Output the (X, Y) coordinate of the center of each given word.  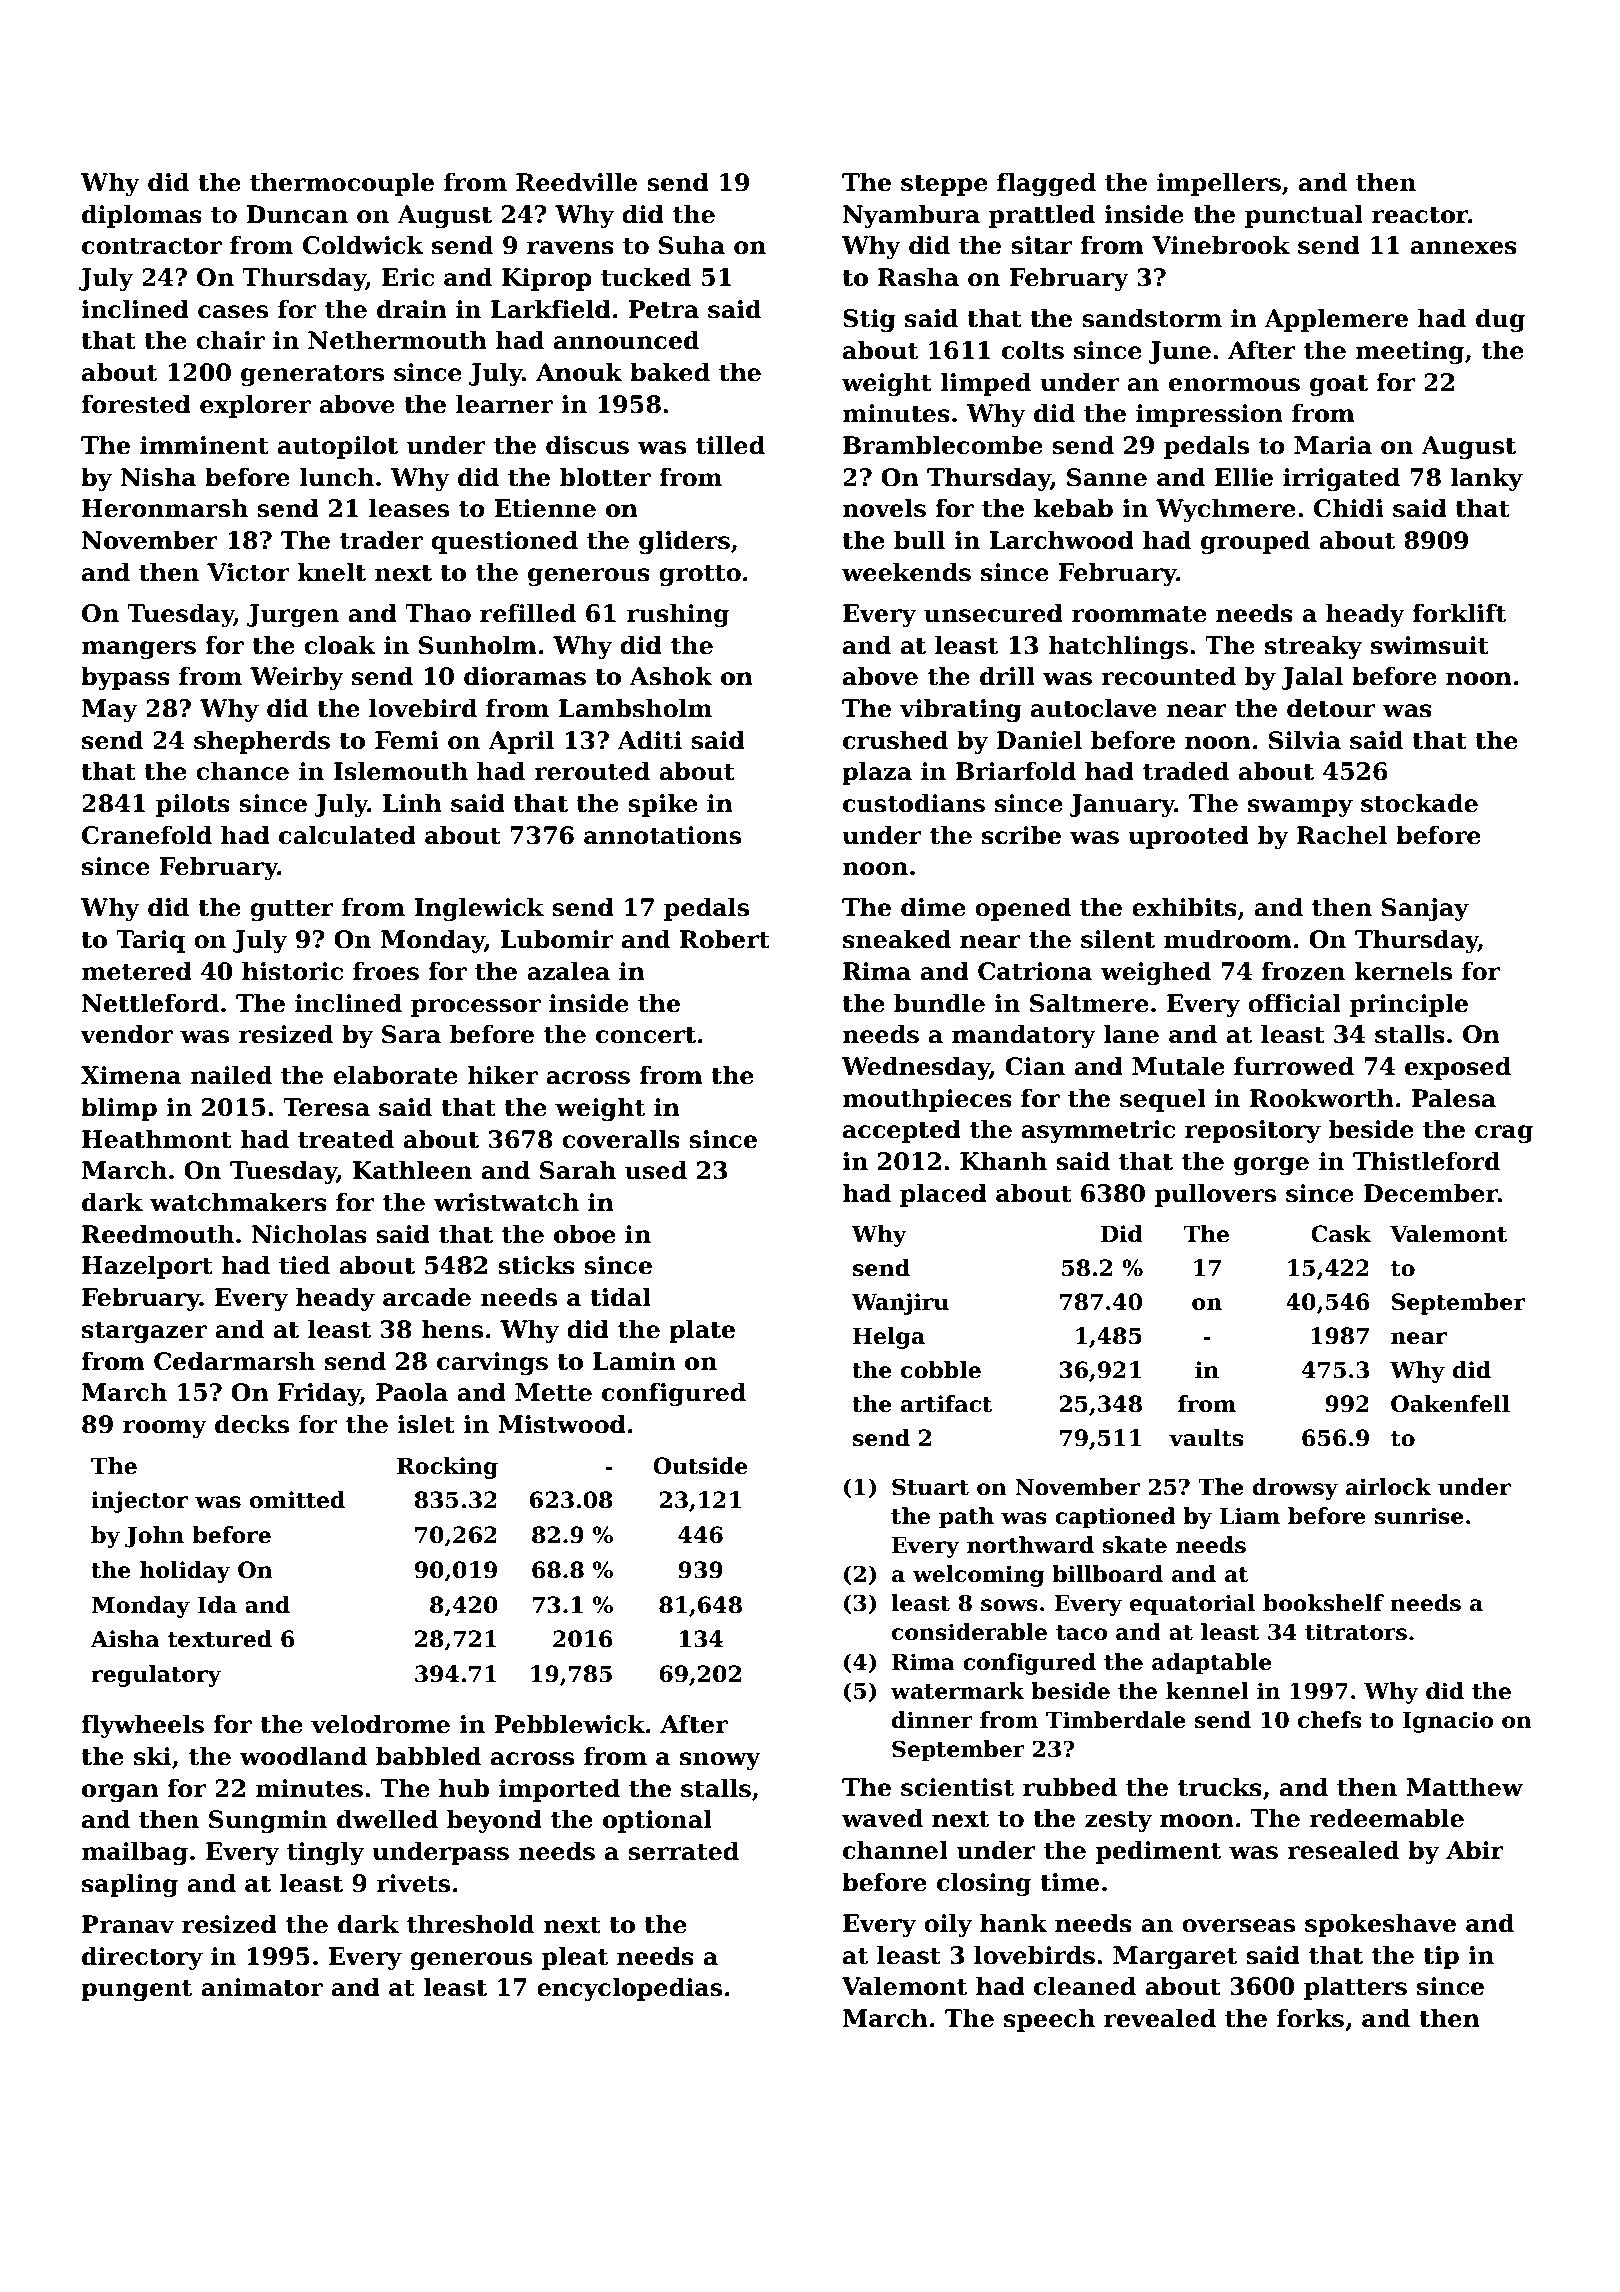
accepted (902, 1131)
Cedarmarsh (234, 1361)
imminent (204, 445)
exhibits (1184, 907)
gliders (684, 542)
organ (120, 1793)
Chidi (1349, 508)
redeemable (1386, 1818)
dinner (932, 1720)
